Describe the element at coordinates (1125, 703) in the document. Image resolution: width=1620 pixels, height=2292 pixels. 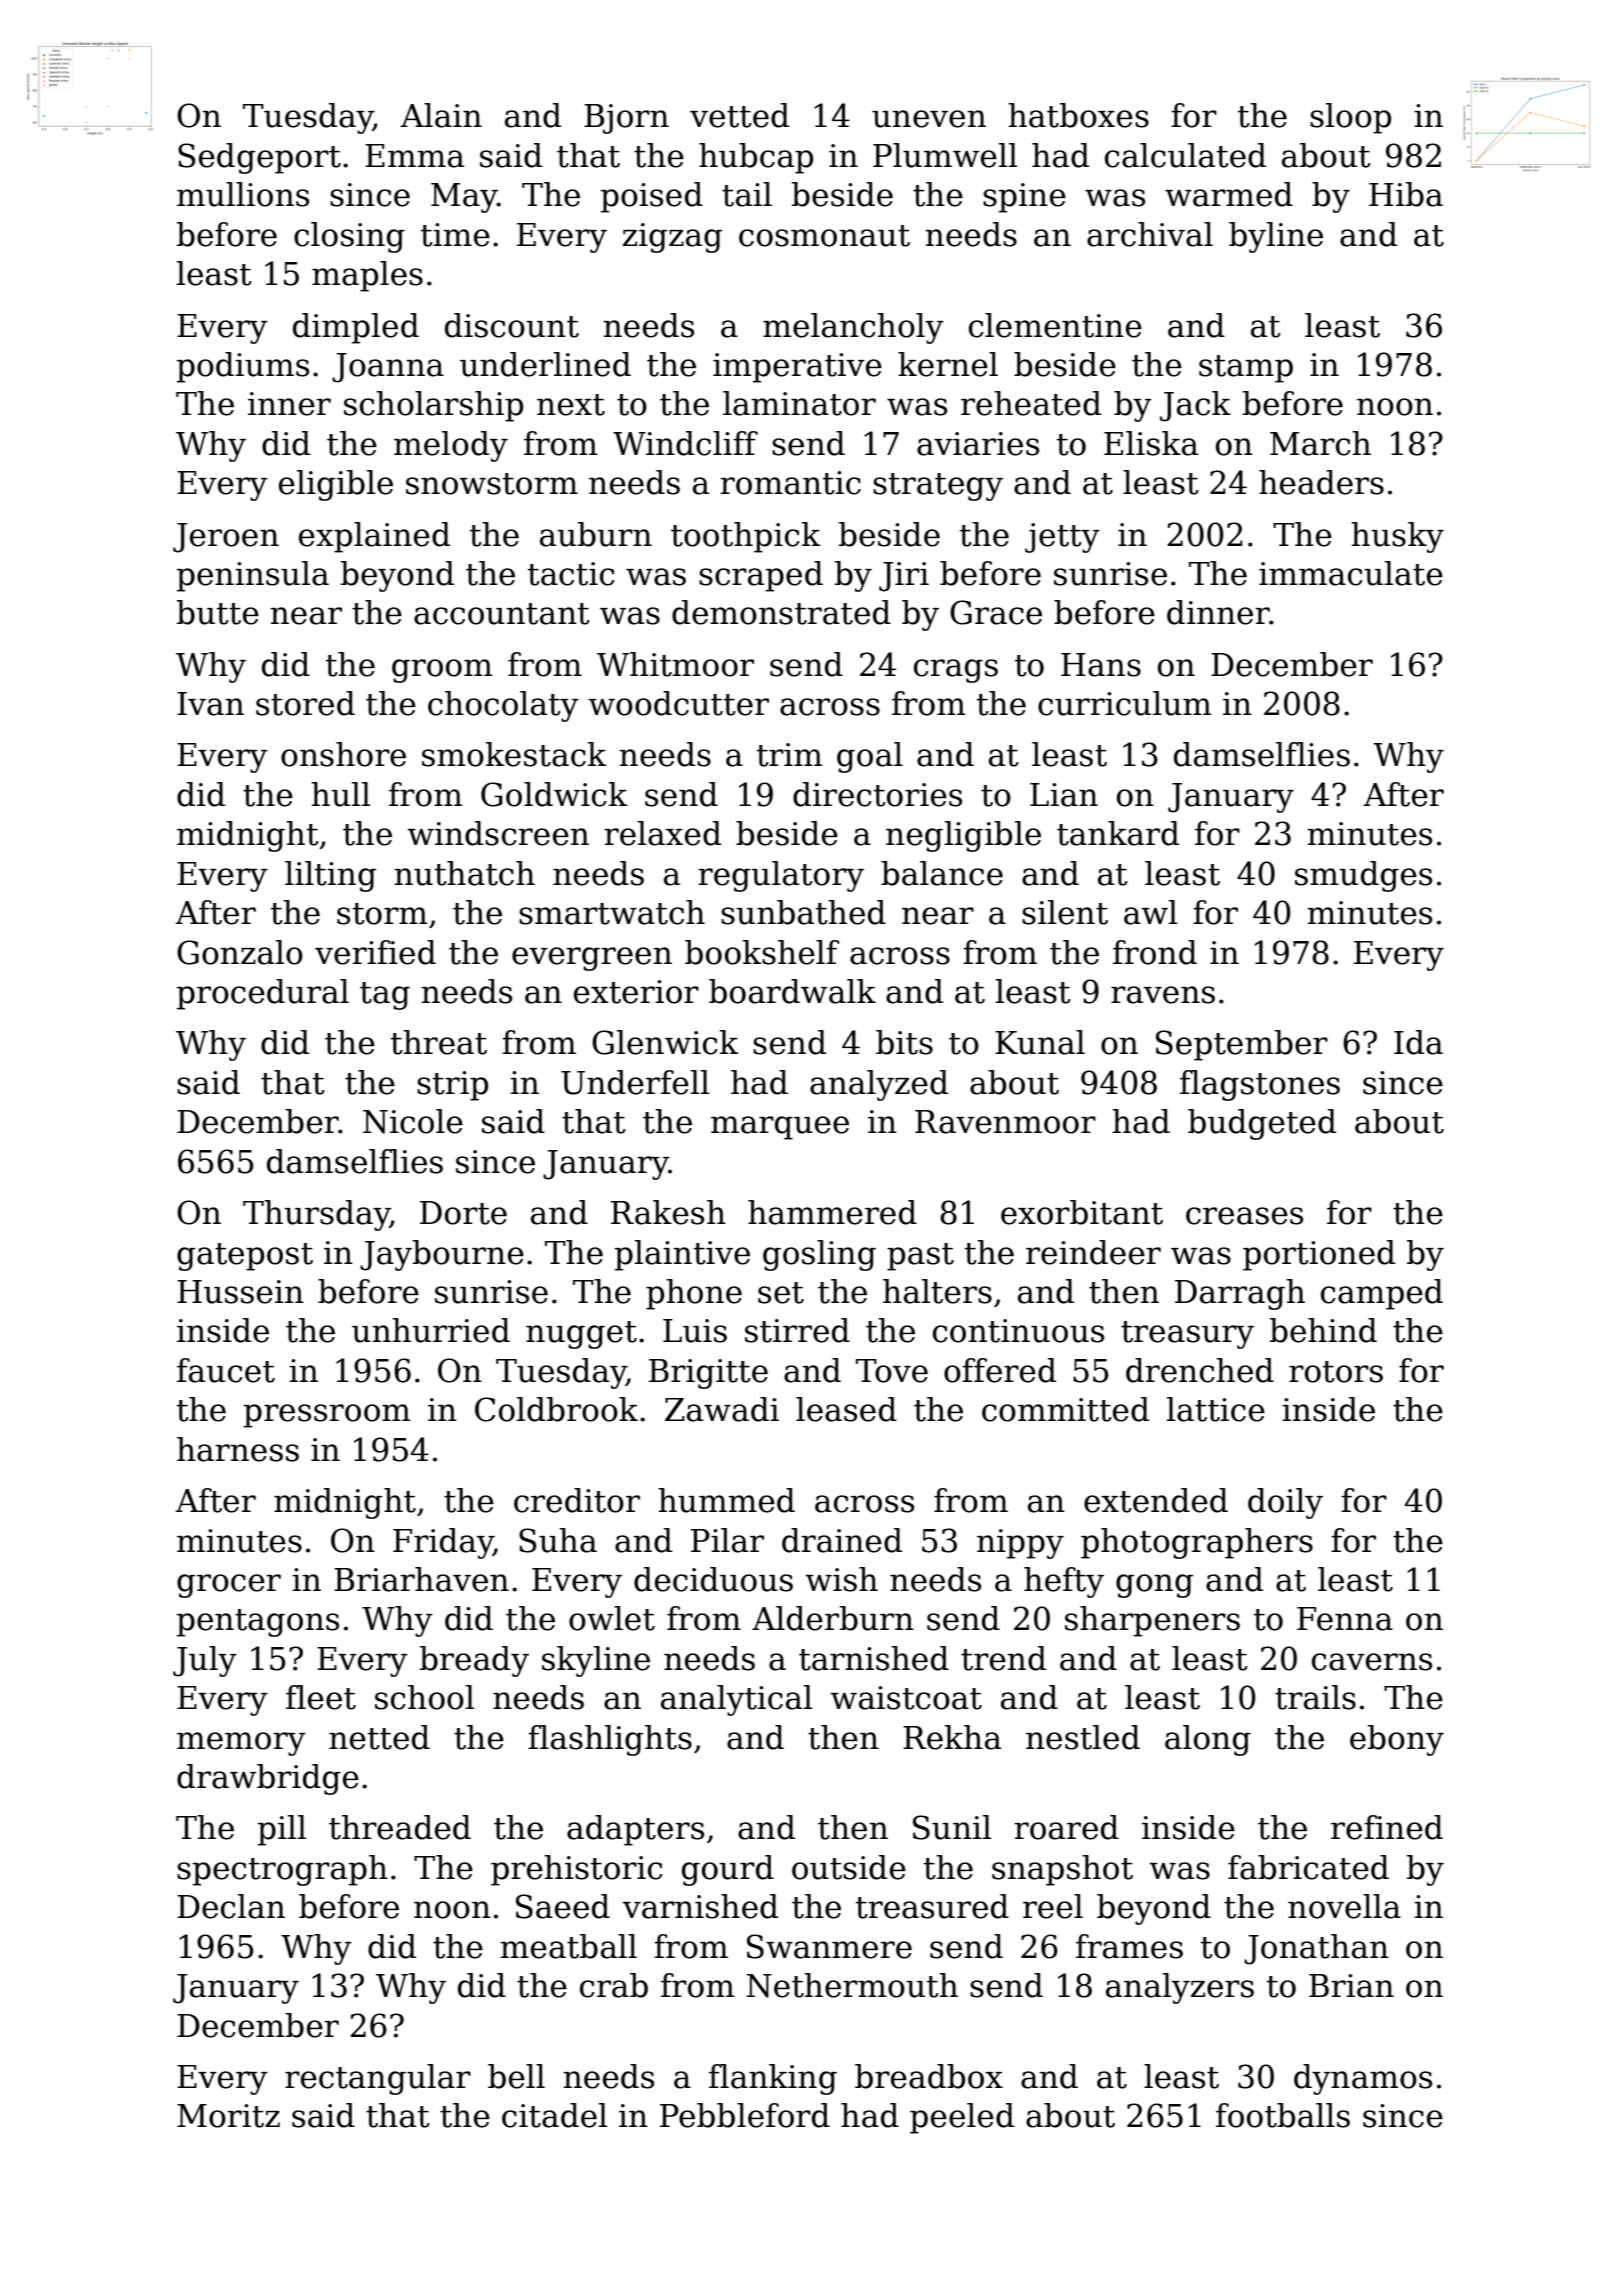
I see `curriculum` at that location.
